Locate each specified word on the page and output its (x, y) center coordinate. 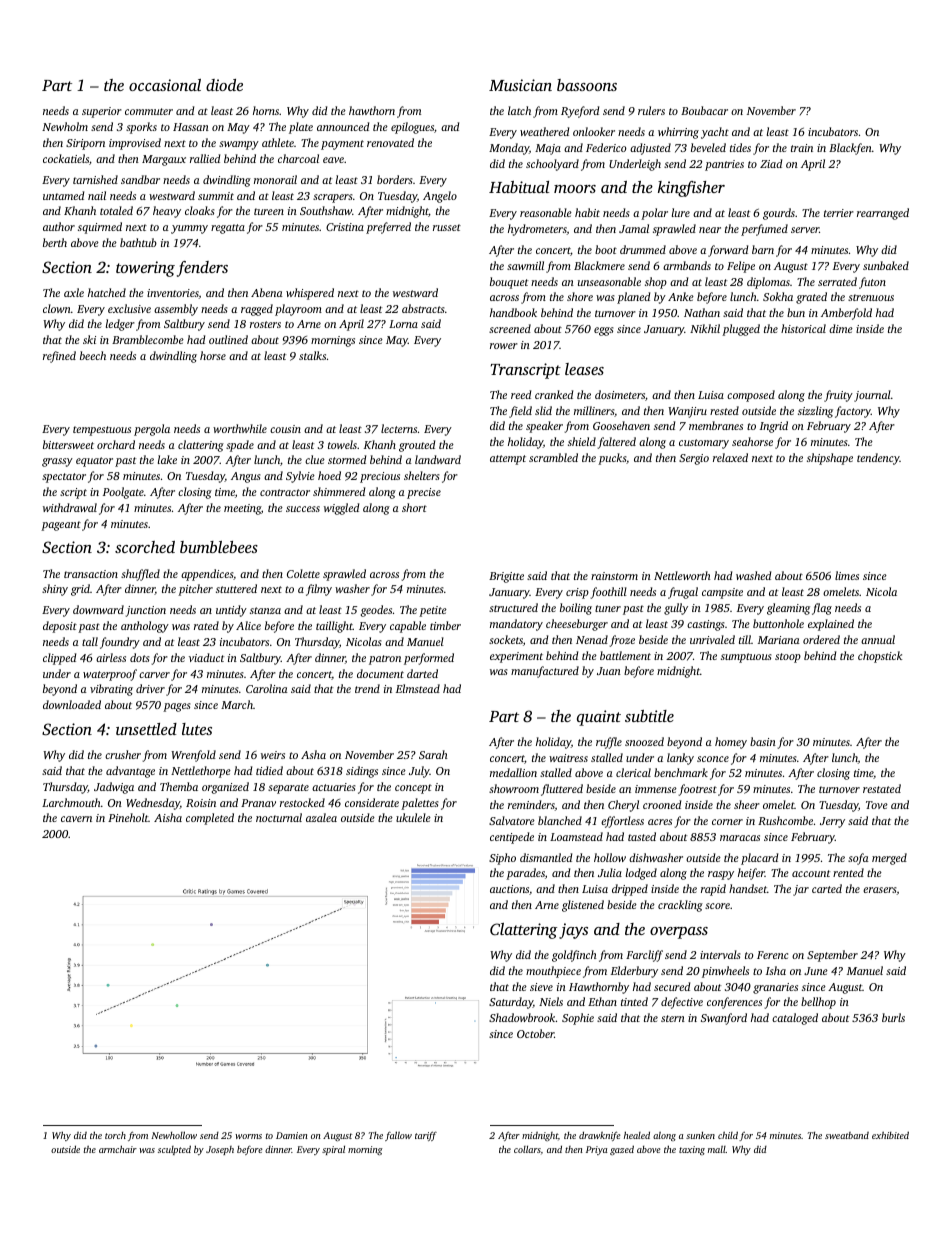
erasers (880, 891)
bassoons (587, 85)
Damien (292, 1135)
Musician (520, 85)
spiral (333, 1150)
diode (224, 85)
